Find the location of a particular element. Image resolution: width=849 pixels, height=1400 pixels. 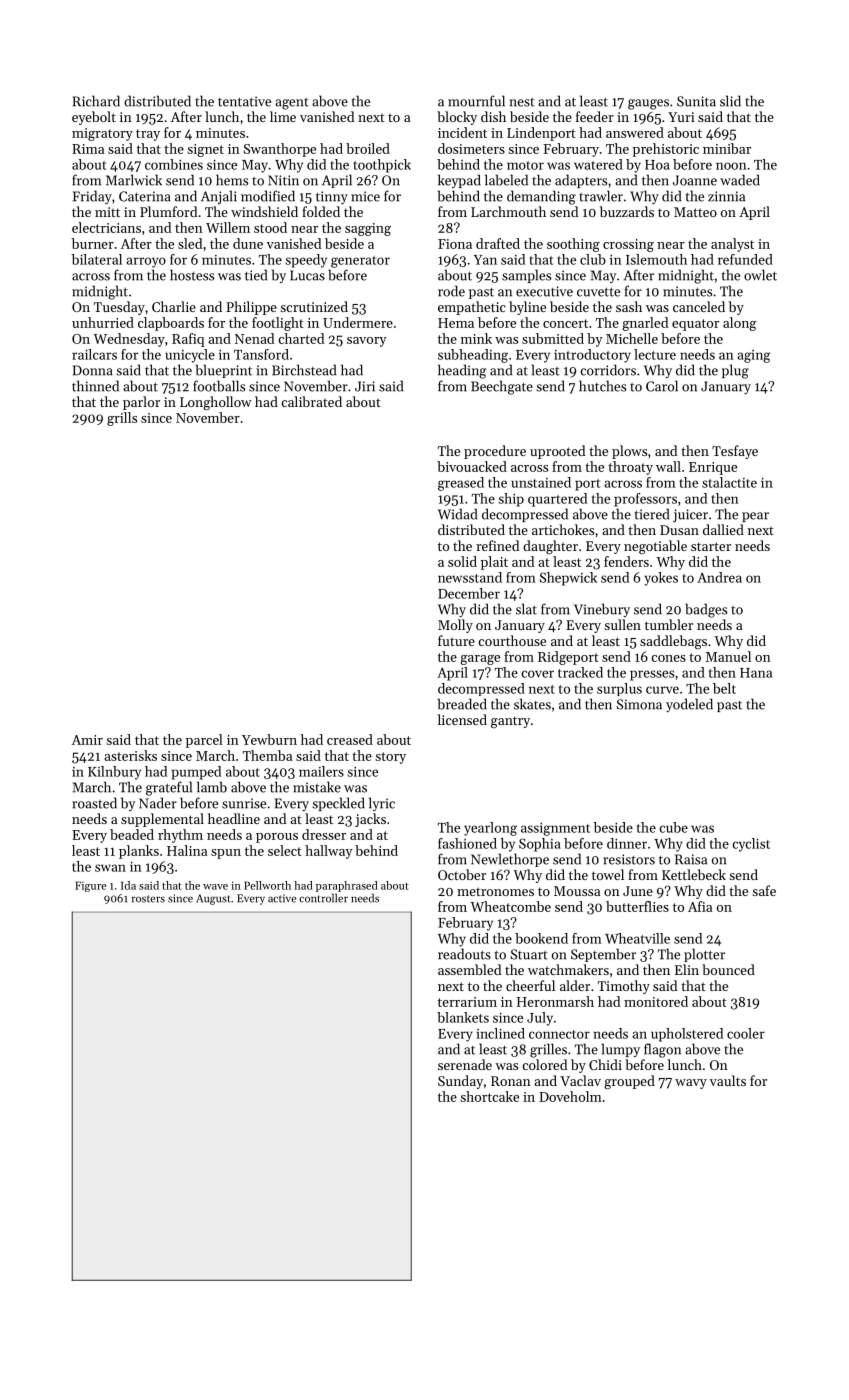

roasted is located at coordinates (94, 803).
